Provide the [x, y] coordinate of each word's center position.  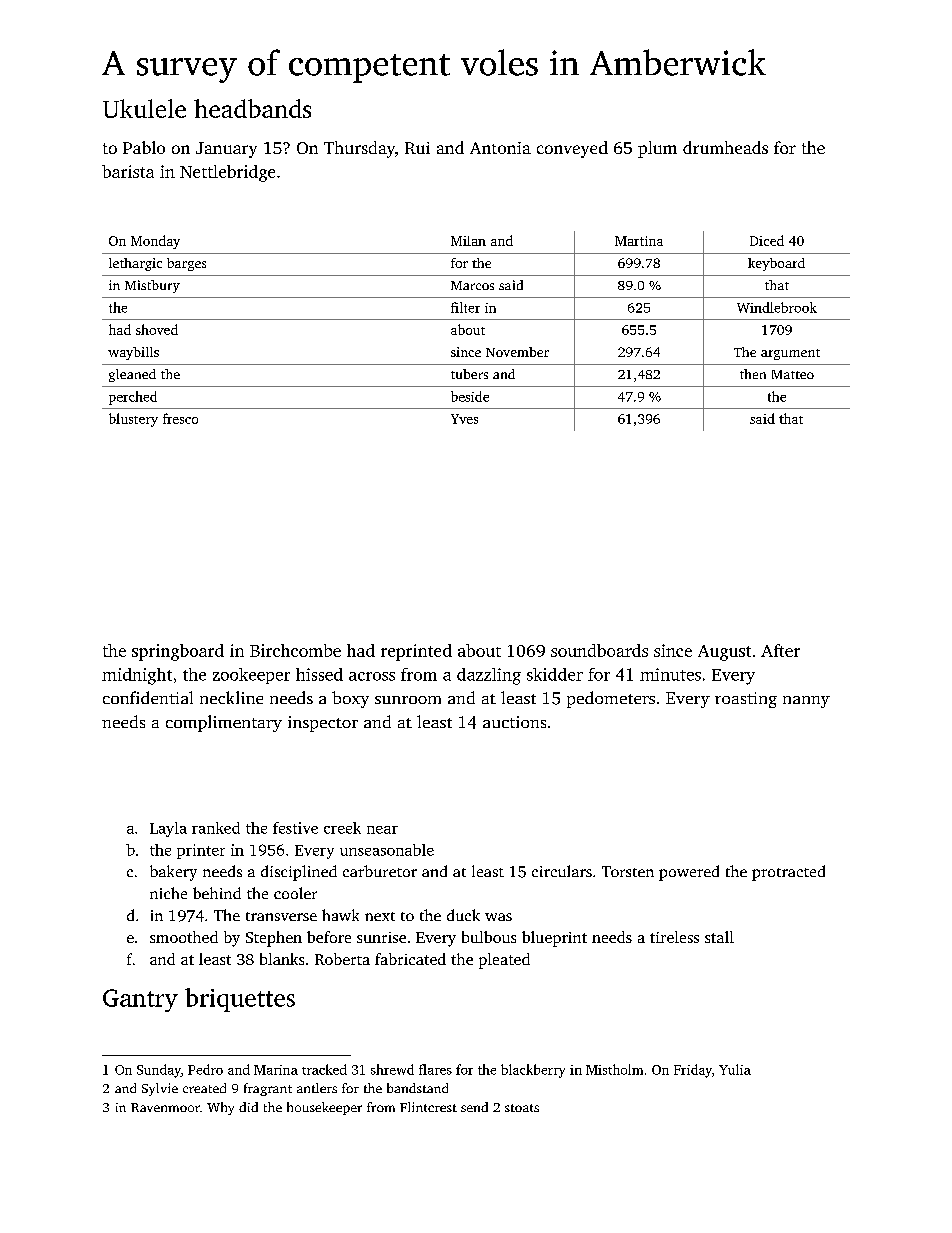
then [753, 374]
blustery [133, 420]
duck [463, 915]
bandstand [417, 1088]
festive [295, 828]
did [248, 1107]
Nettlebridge [227, 173]
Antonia [500, 148]
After [780, 650]
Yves [464, 419]
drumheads [725, 147]
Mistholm [614, 1069]
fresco [180, 418]
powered [689, 873]
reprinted [416, 652]
